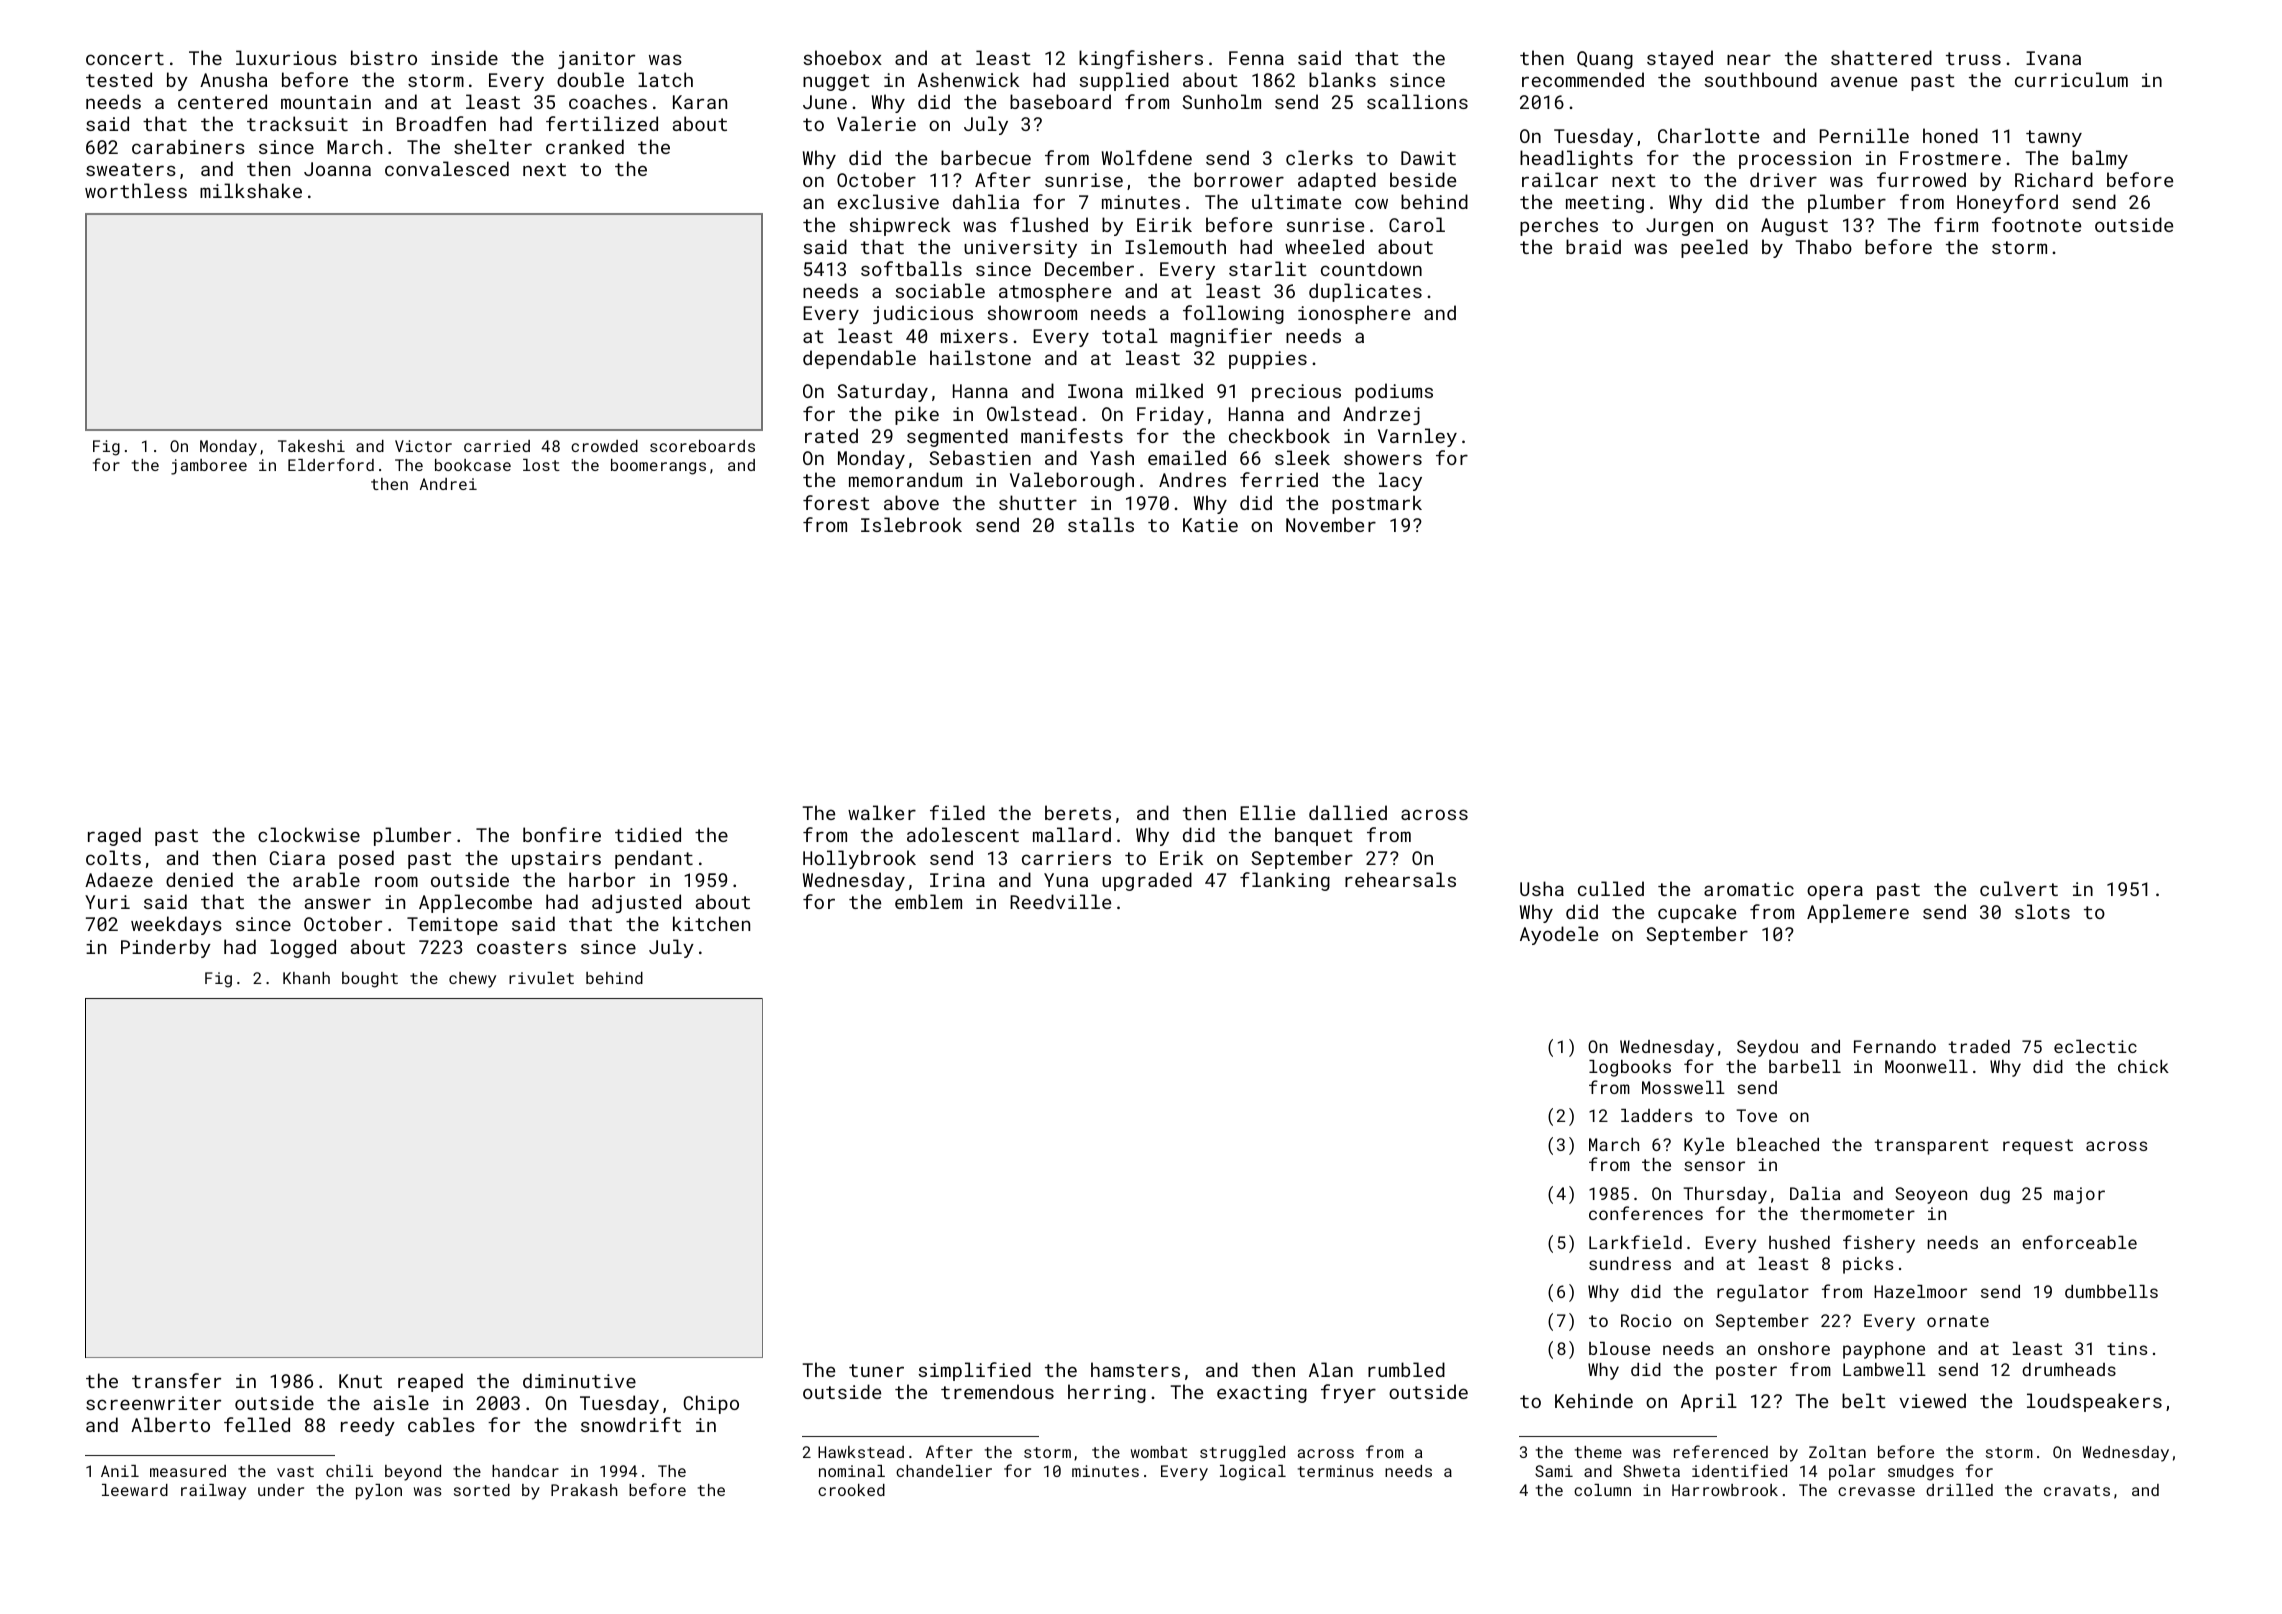 This screenshot has width=2282, height=1614. What do you see at coordinates (1348, 812) in the screenshot?
I see `dallied` at bounding box center [1348, 812].
